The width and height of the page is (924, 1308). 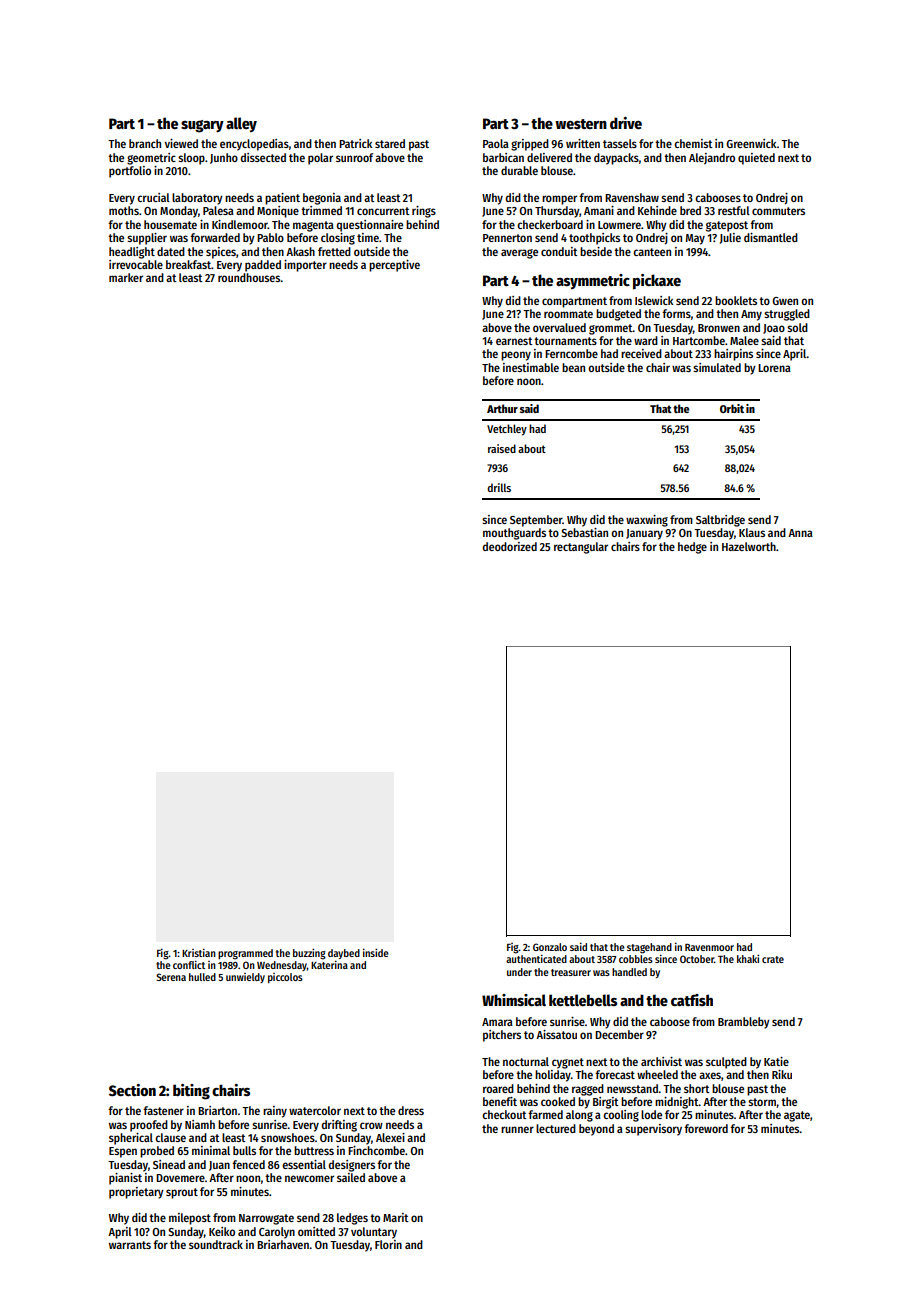 What do you see at coordinates (394, 266) in the page?
I see `perceptive` at bounding box center [394, 266].
